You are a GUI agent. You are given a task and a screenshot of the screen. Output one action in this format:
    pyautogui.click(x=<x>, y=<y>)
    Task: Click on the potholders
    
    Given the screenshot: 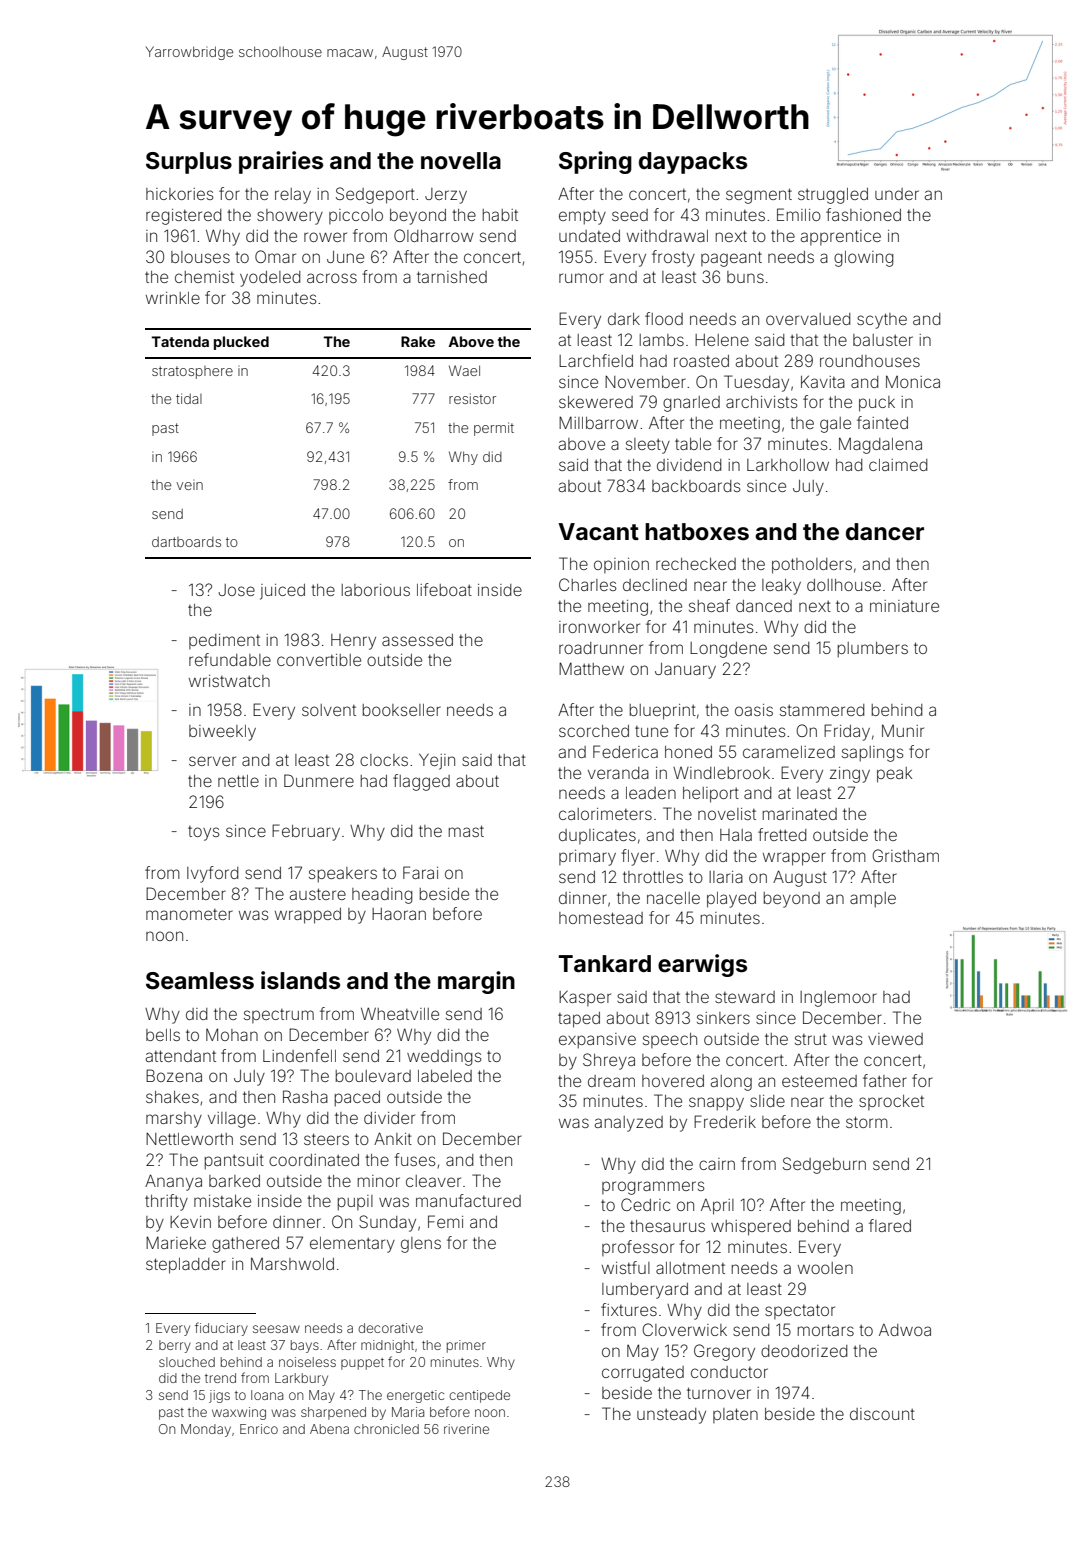 What is the action you would take?
    pyautogui.click(x=812, y=566)
